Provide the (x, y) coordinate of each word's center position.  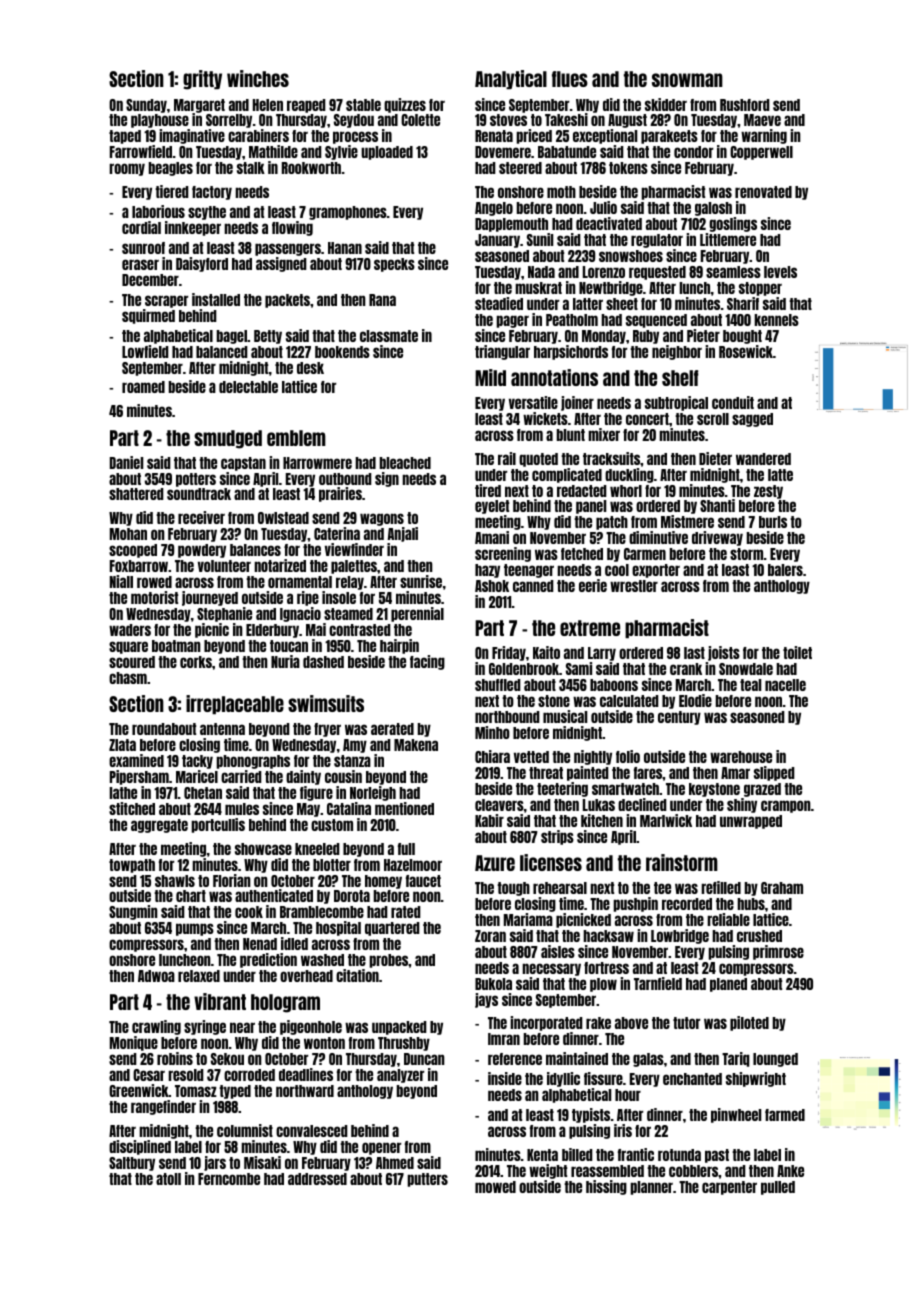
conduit (733, 402)
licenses (551, 862)
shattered (136, 494)
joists (724, 653)
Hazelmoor (413, 865)
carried (241, 776)
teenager (529, 571)
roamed (143, 387)
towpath (132, 866)
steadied (499, 303)
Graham (782, 888)
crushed (759, 936)
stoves (508, 120)
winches (258, 78)
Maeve (762, 120)
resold (186, 1075)
